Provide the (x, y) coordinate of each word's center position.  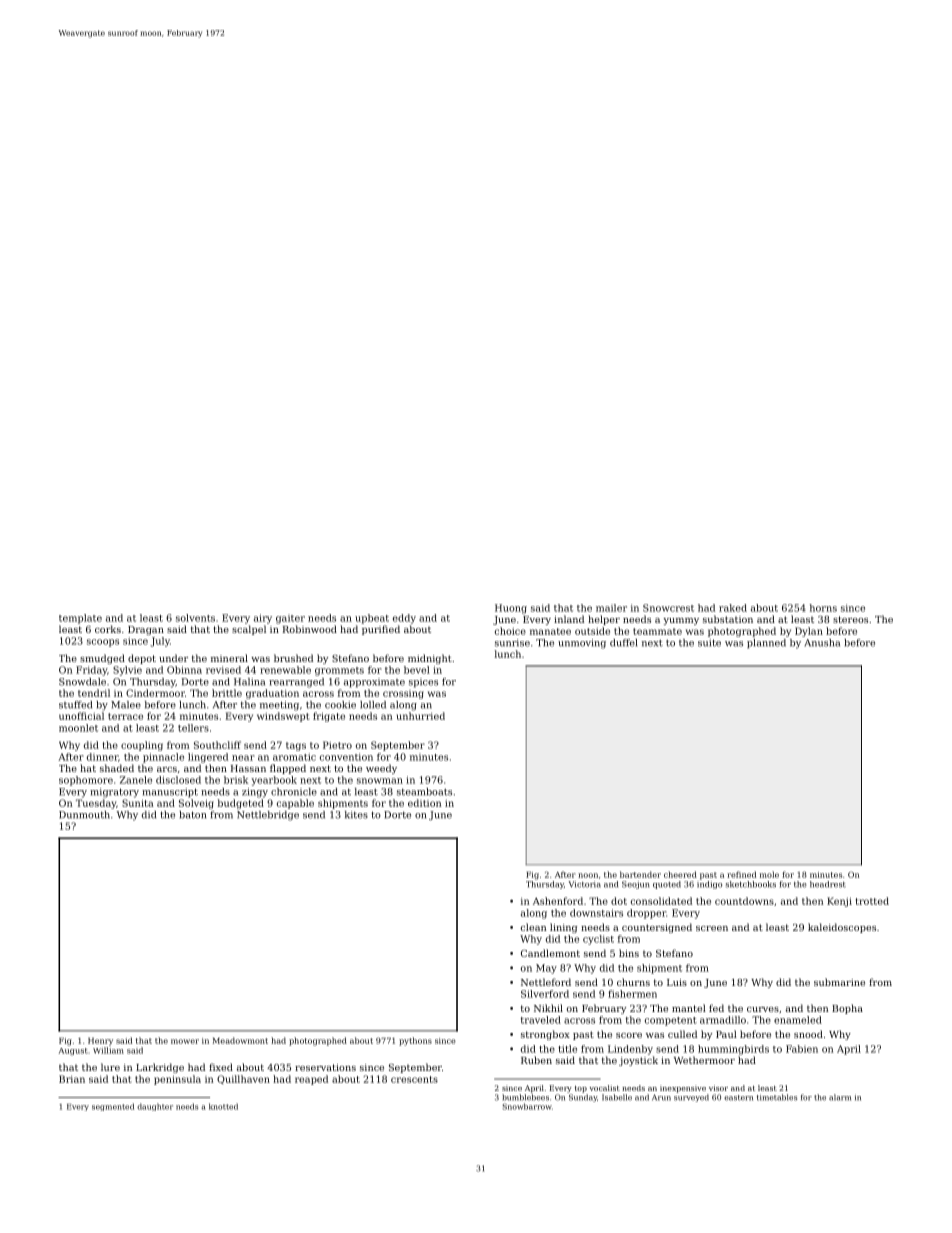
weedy (381, 769)
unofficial (81, 716)
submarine (839, 982)
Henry (100, 1042)
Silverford (545, 994)
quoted (667, 885)
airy (263, 619)
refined (741, 874)
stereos (850, 619)
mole (769, 874)
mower (185, 1041)
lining (563, 928)
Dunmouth (84, 815)
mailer (611, 608)
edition (424, 803)
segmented (113, 1107)
